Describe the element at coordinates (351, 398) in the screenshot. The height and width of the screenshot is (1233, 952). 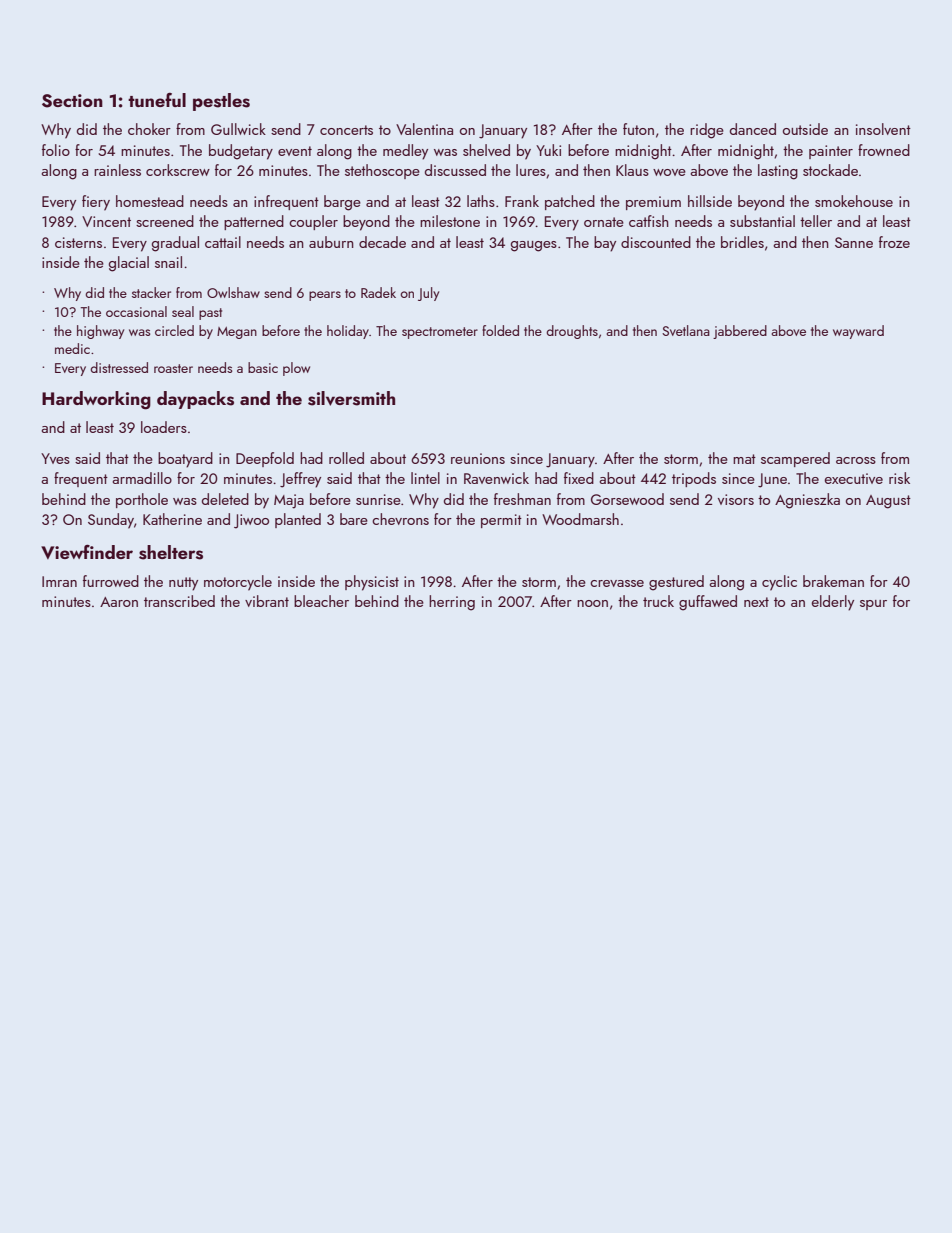
I see `silversmith` at that location.
